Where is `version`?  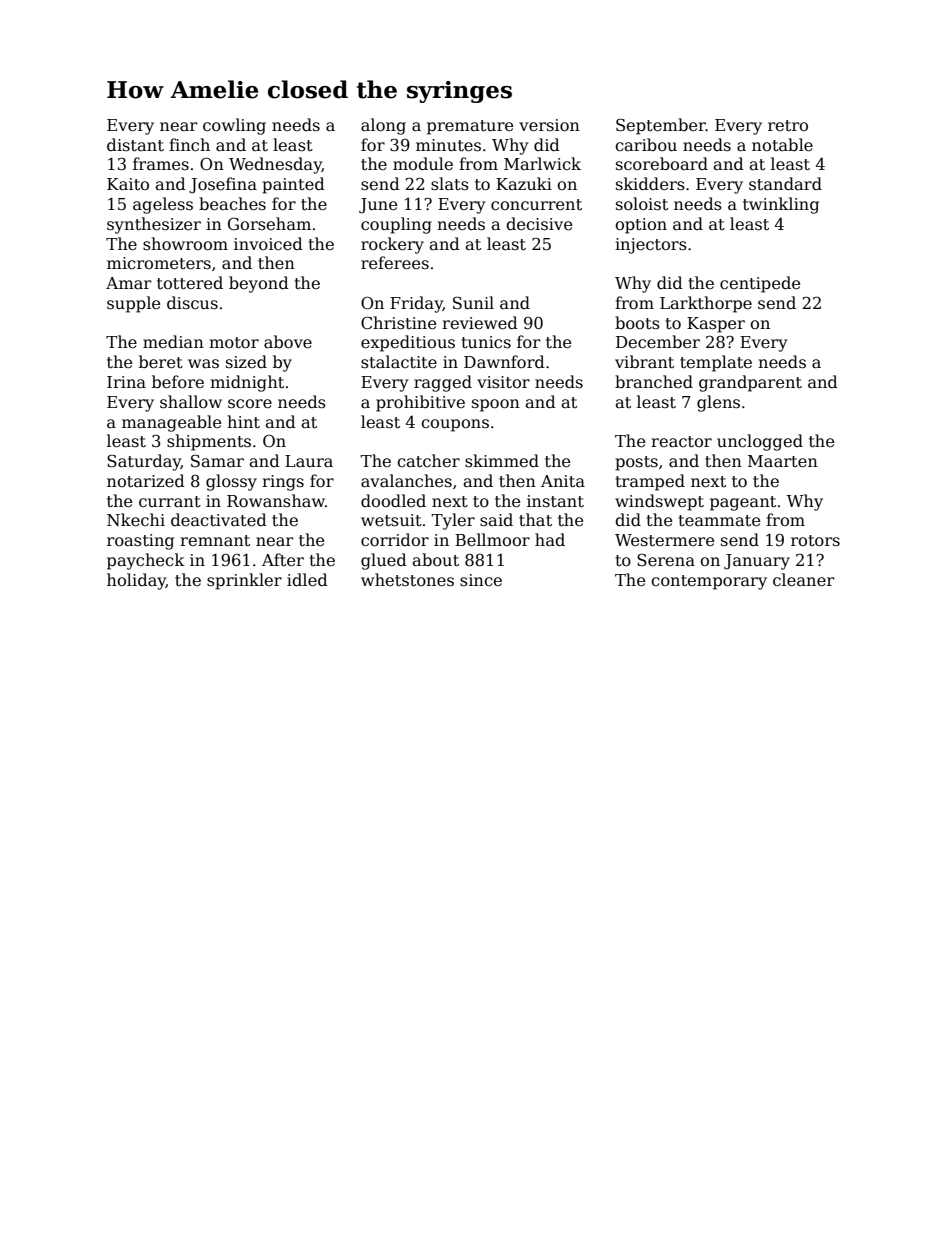 version is located at coordinates (549, 125).
